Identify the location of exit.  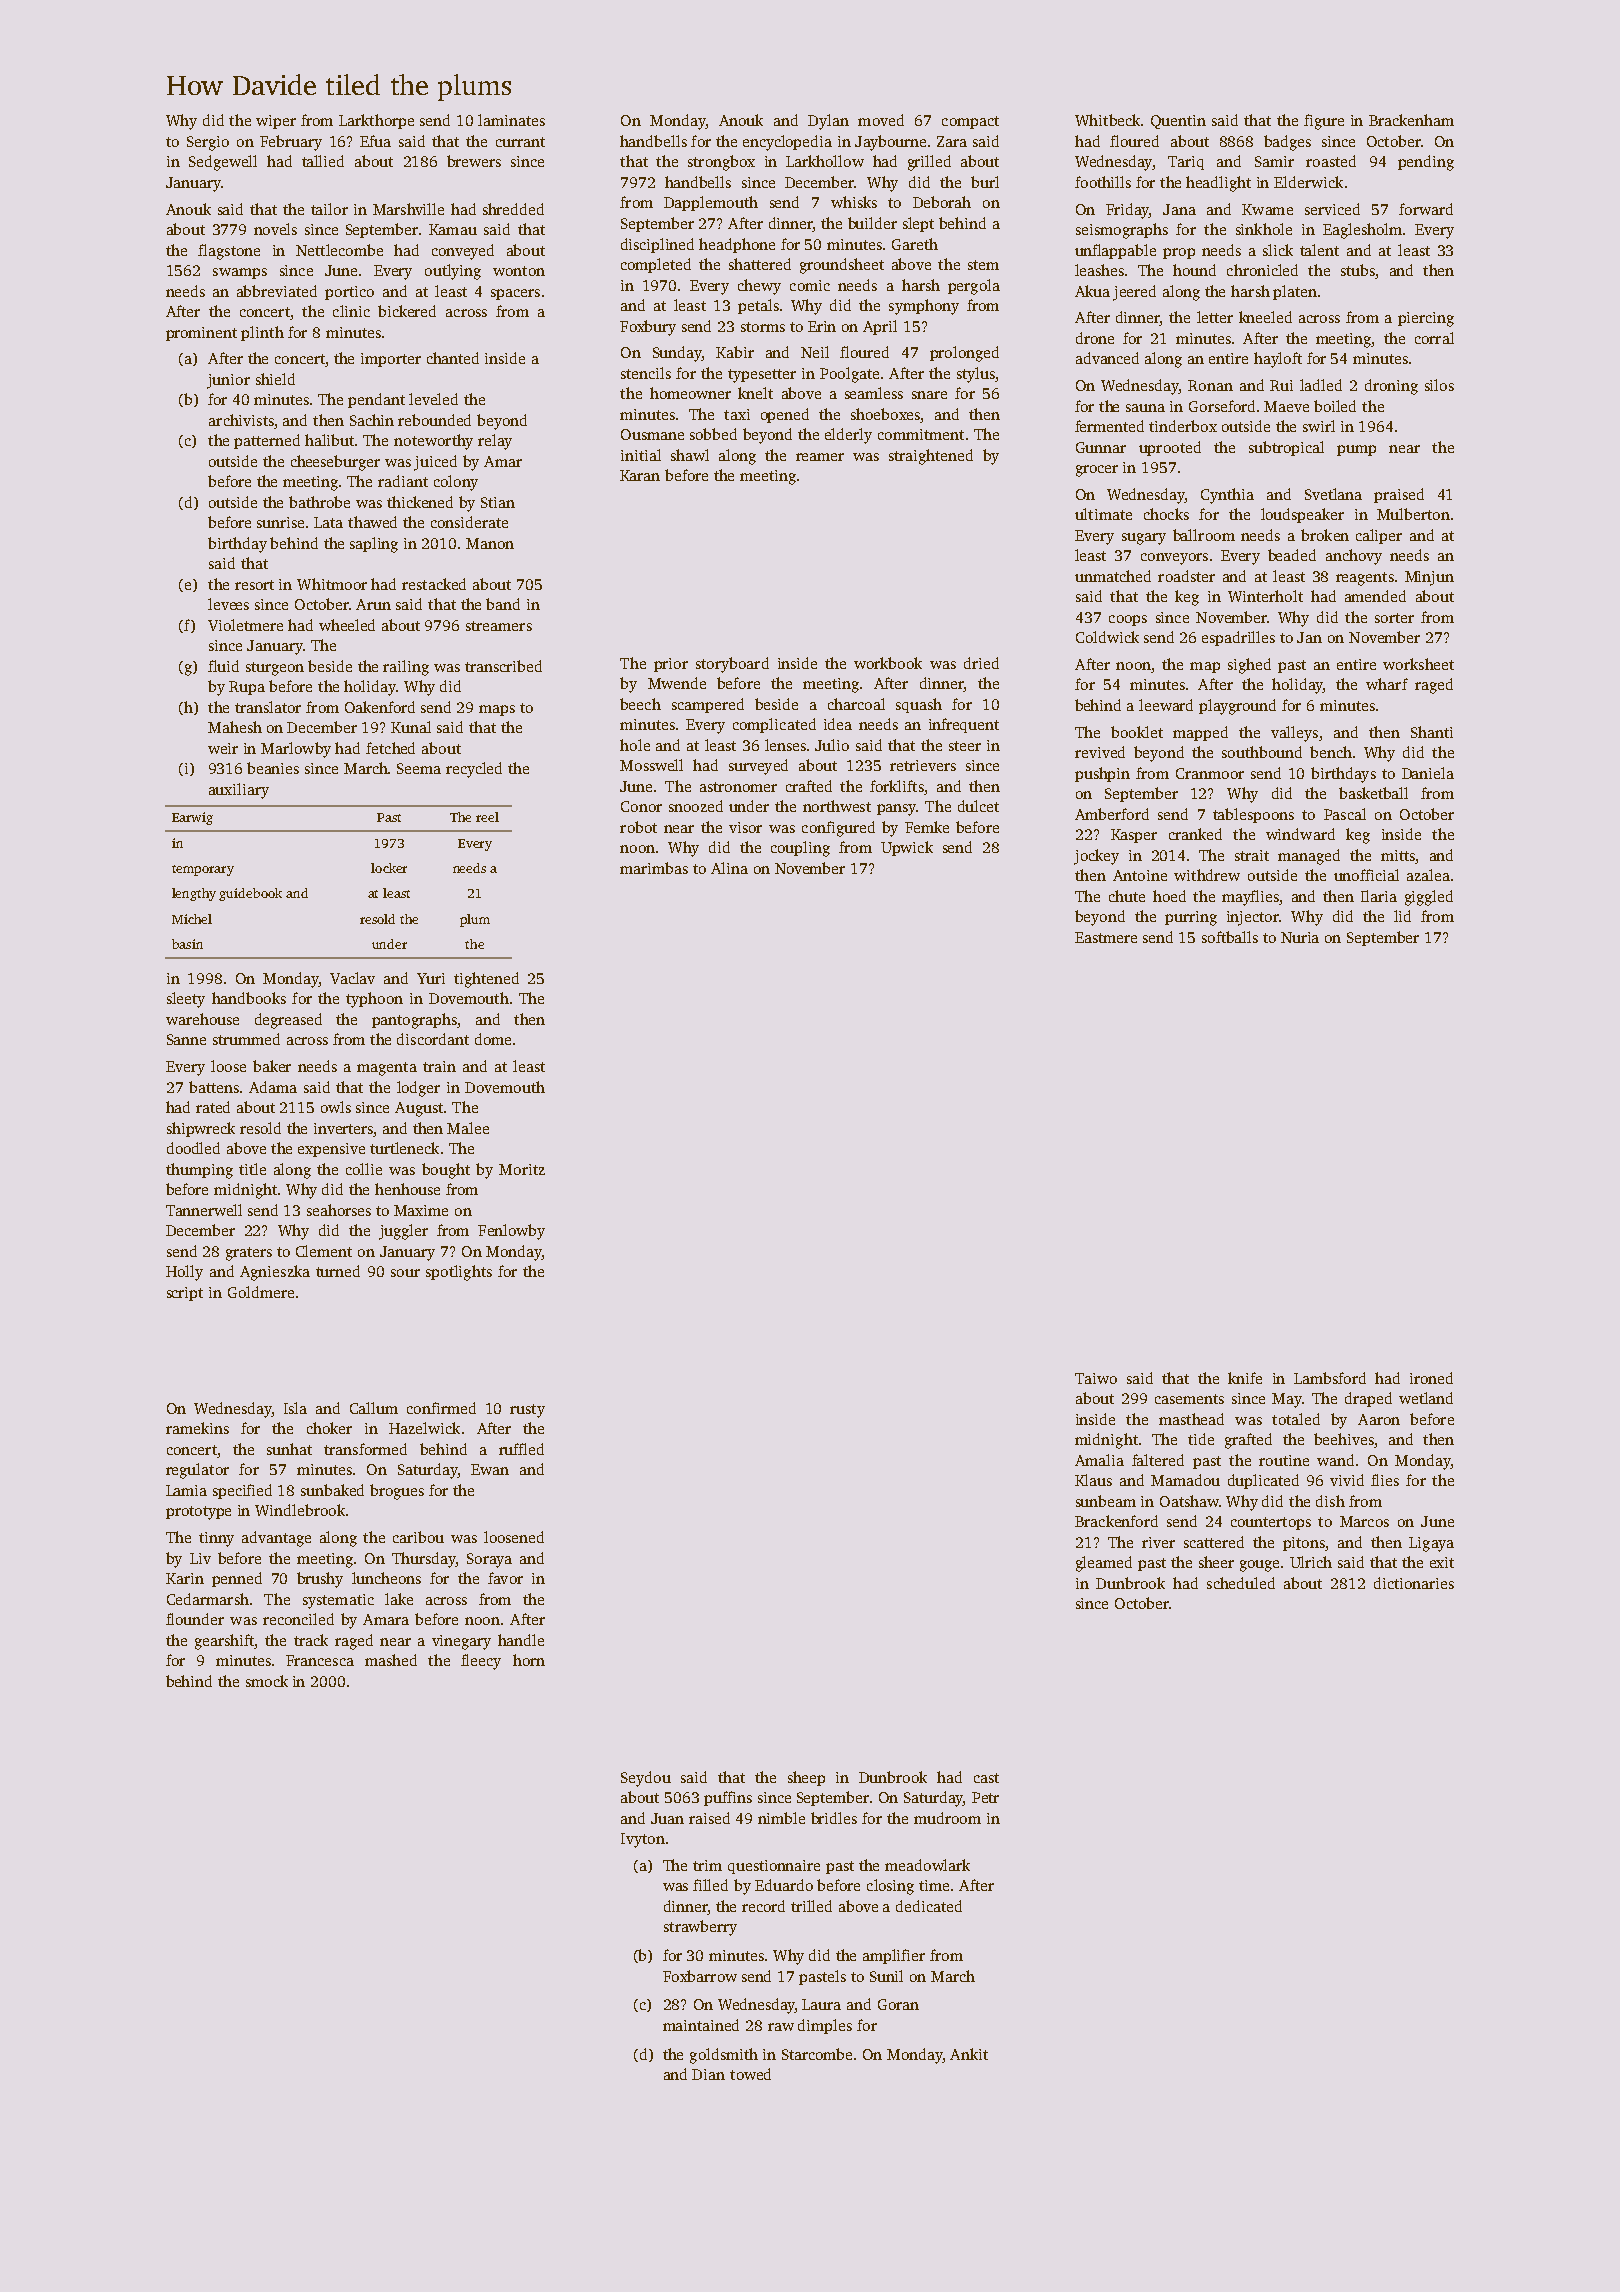
(1442, 1562).
